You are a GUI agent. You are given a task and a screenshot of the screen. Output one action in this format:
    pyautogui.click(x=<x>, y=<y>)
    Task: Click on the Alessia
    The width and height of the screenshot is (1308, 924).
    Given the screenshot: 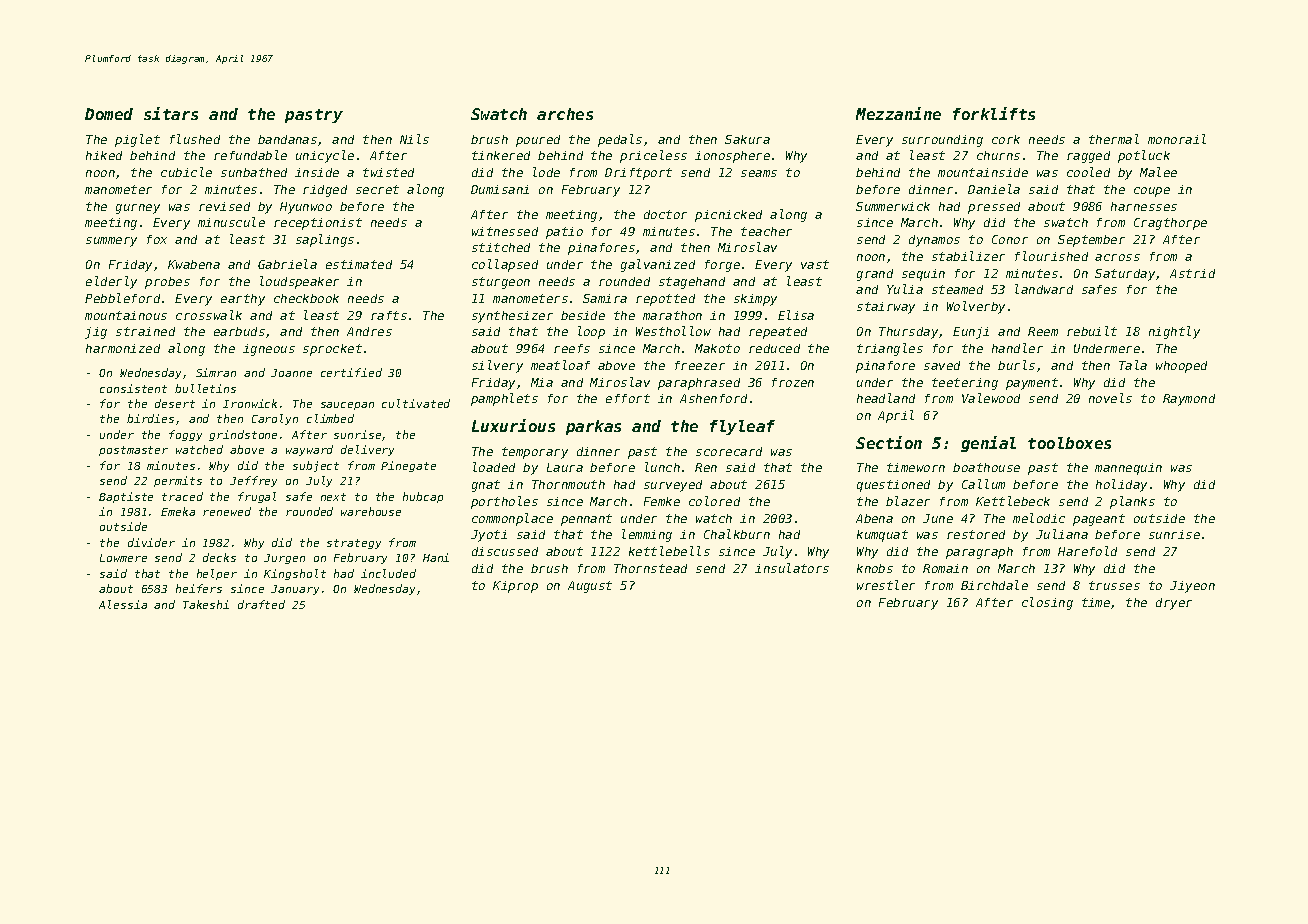 What is the action you would take?
    pyautogui.click(x=123, y=604)
